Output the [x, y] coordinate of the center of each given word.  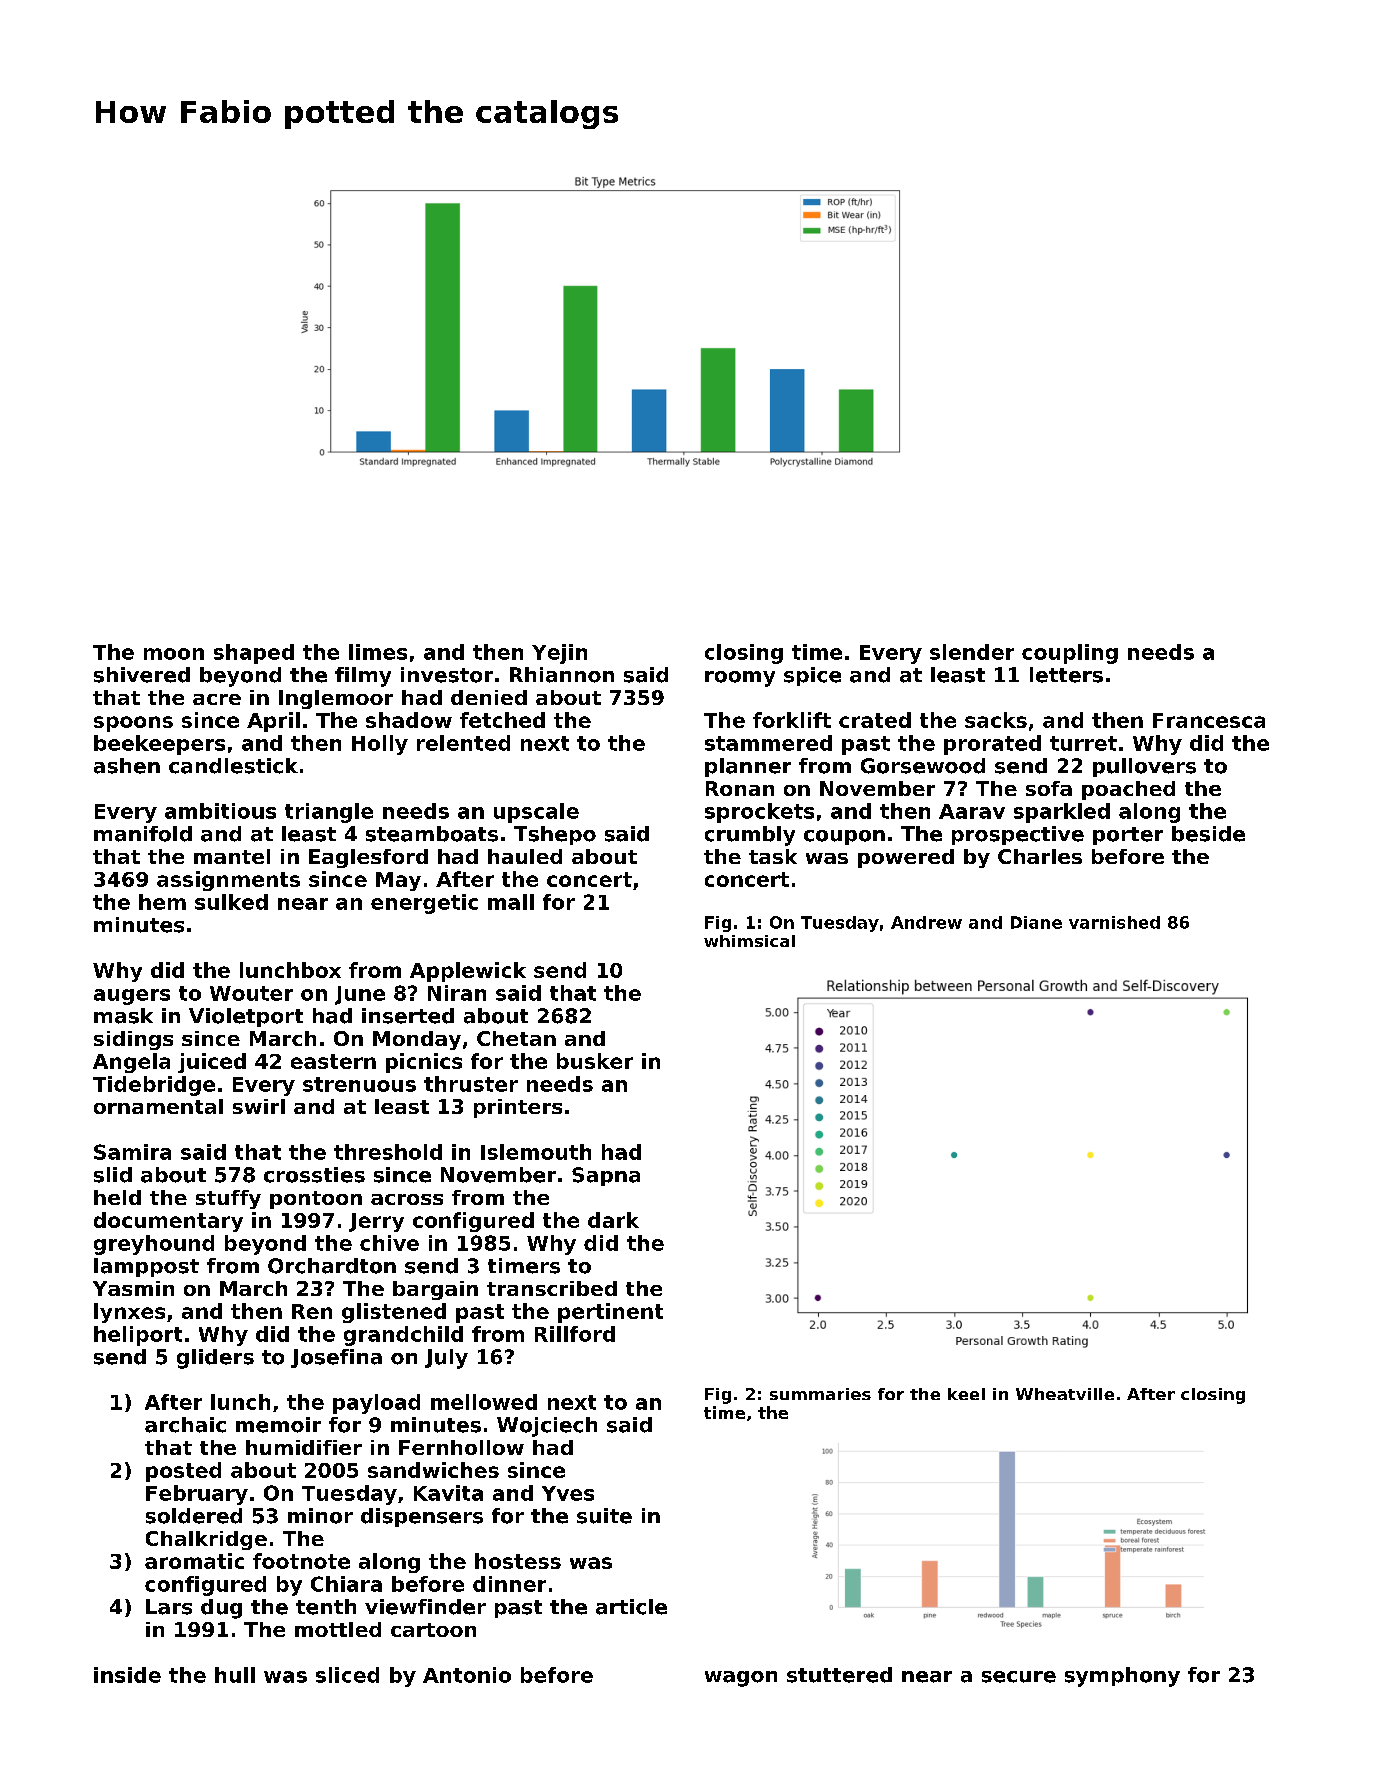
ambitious [220, 811]
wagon [741, 1679]
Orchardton [332, 1266]
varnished [1114, 922]
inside [127, 1675]
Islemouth [536, 1152]
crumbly [750, 836]
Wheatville [1065, 1394]
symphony [1122, 1677]
